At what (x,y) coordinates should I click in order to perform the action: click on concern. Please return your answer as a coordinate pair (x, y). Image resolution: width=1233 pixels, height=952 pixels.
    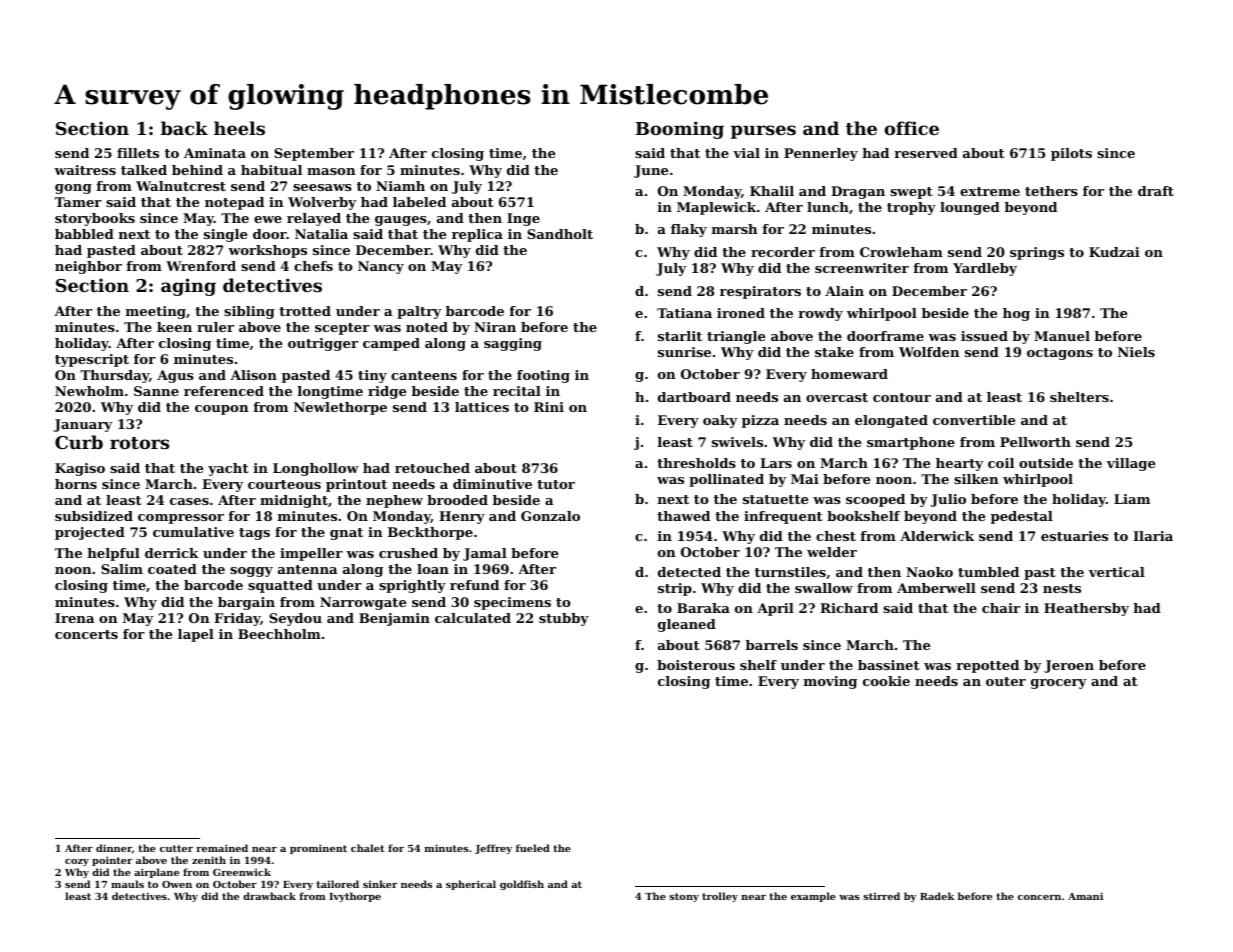
    Looking at the image, I should click on (1039, 897).
